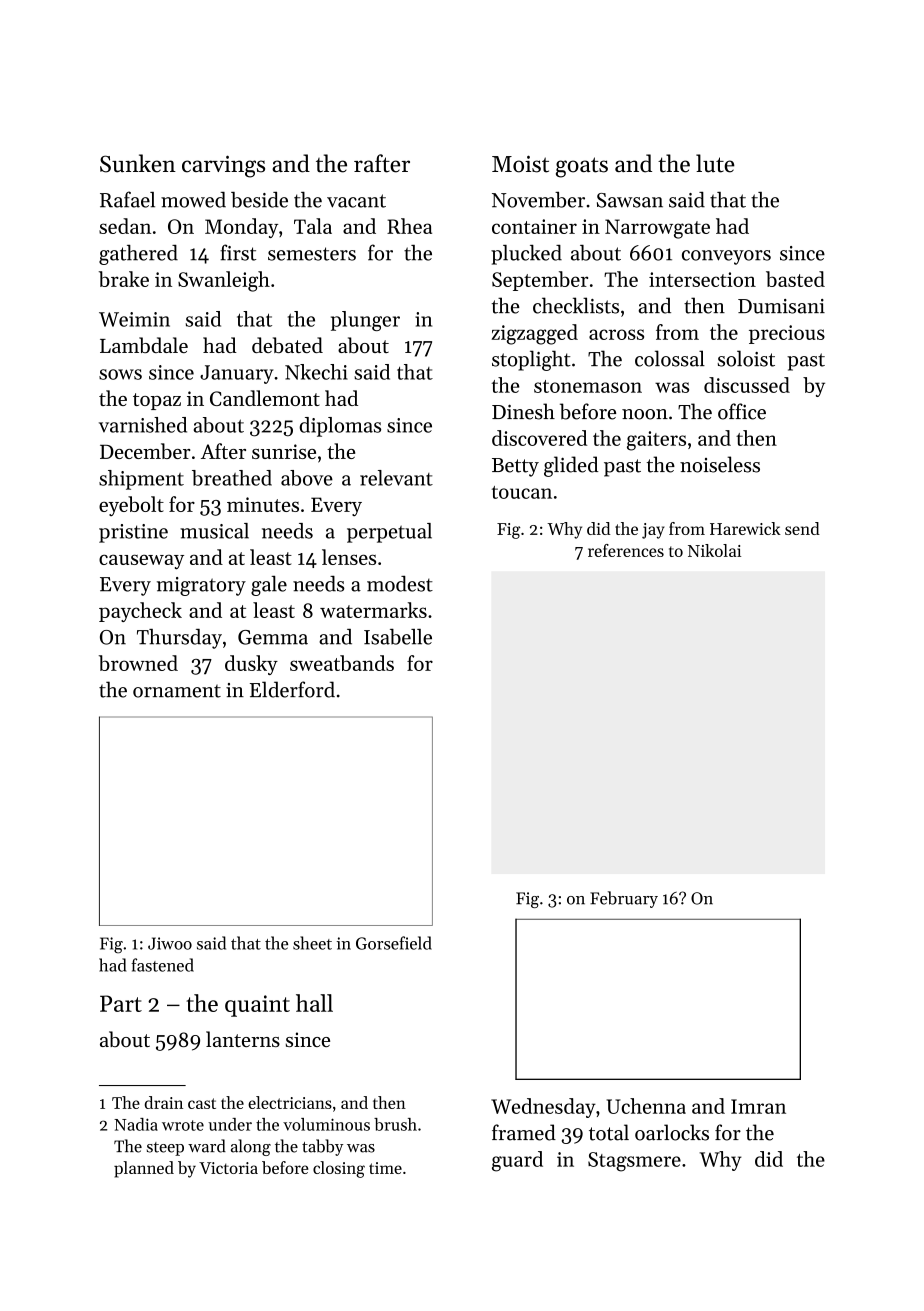 This image has height=1311, width=924. Describe the element at coordinates (540, 281) in the image. I see `September` at that location.
